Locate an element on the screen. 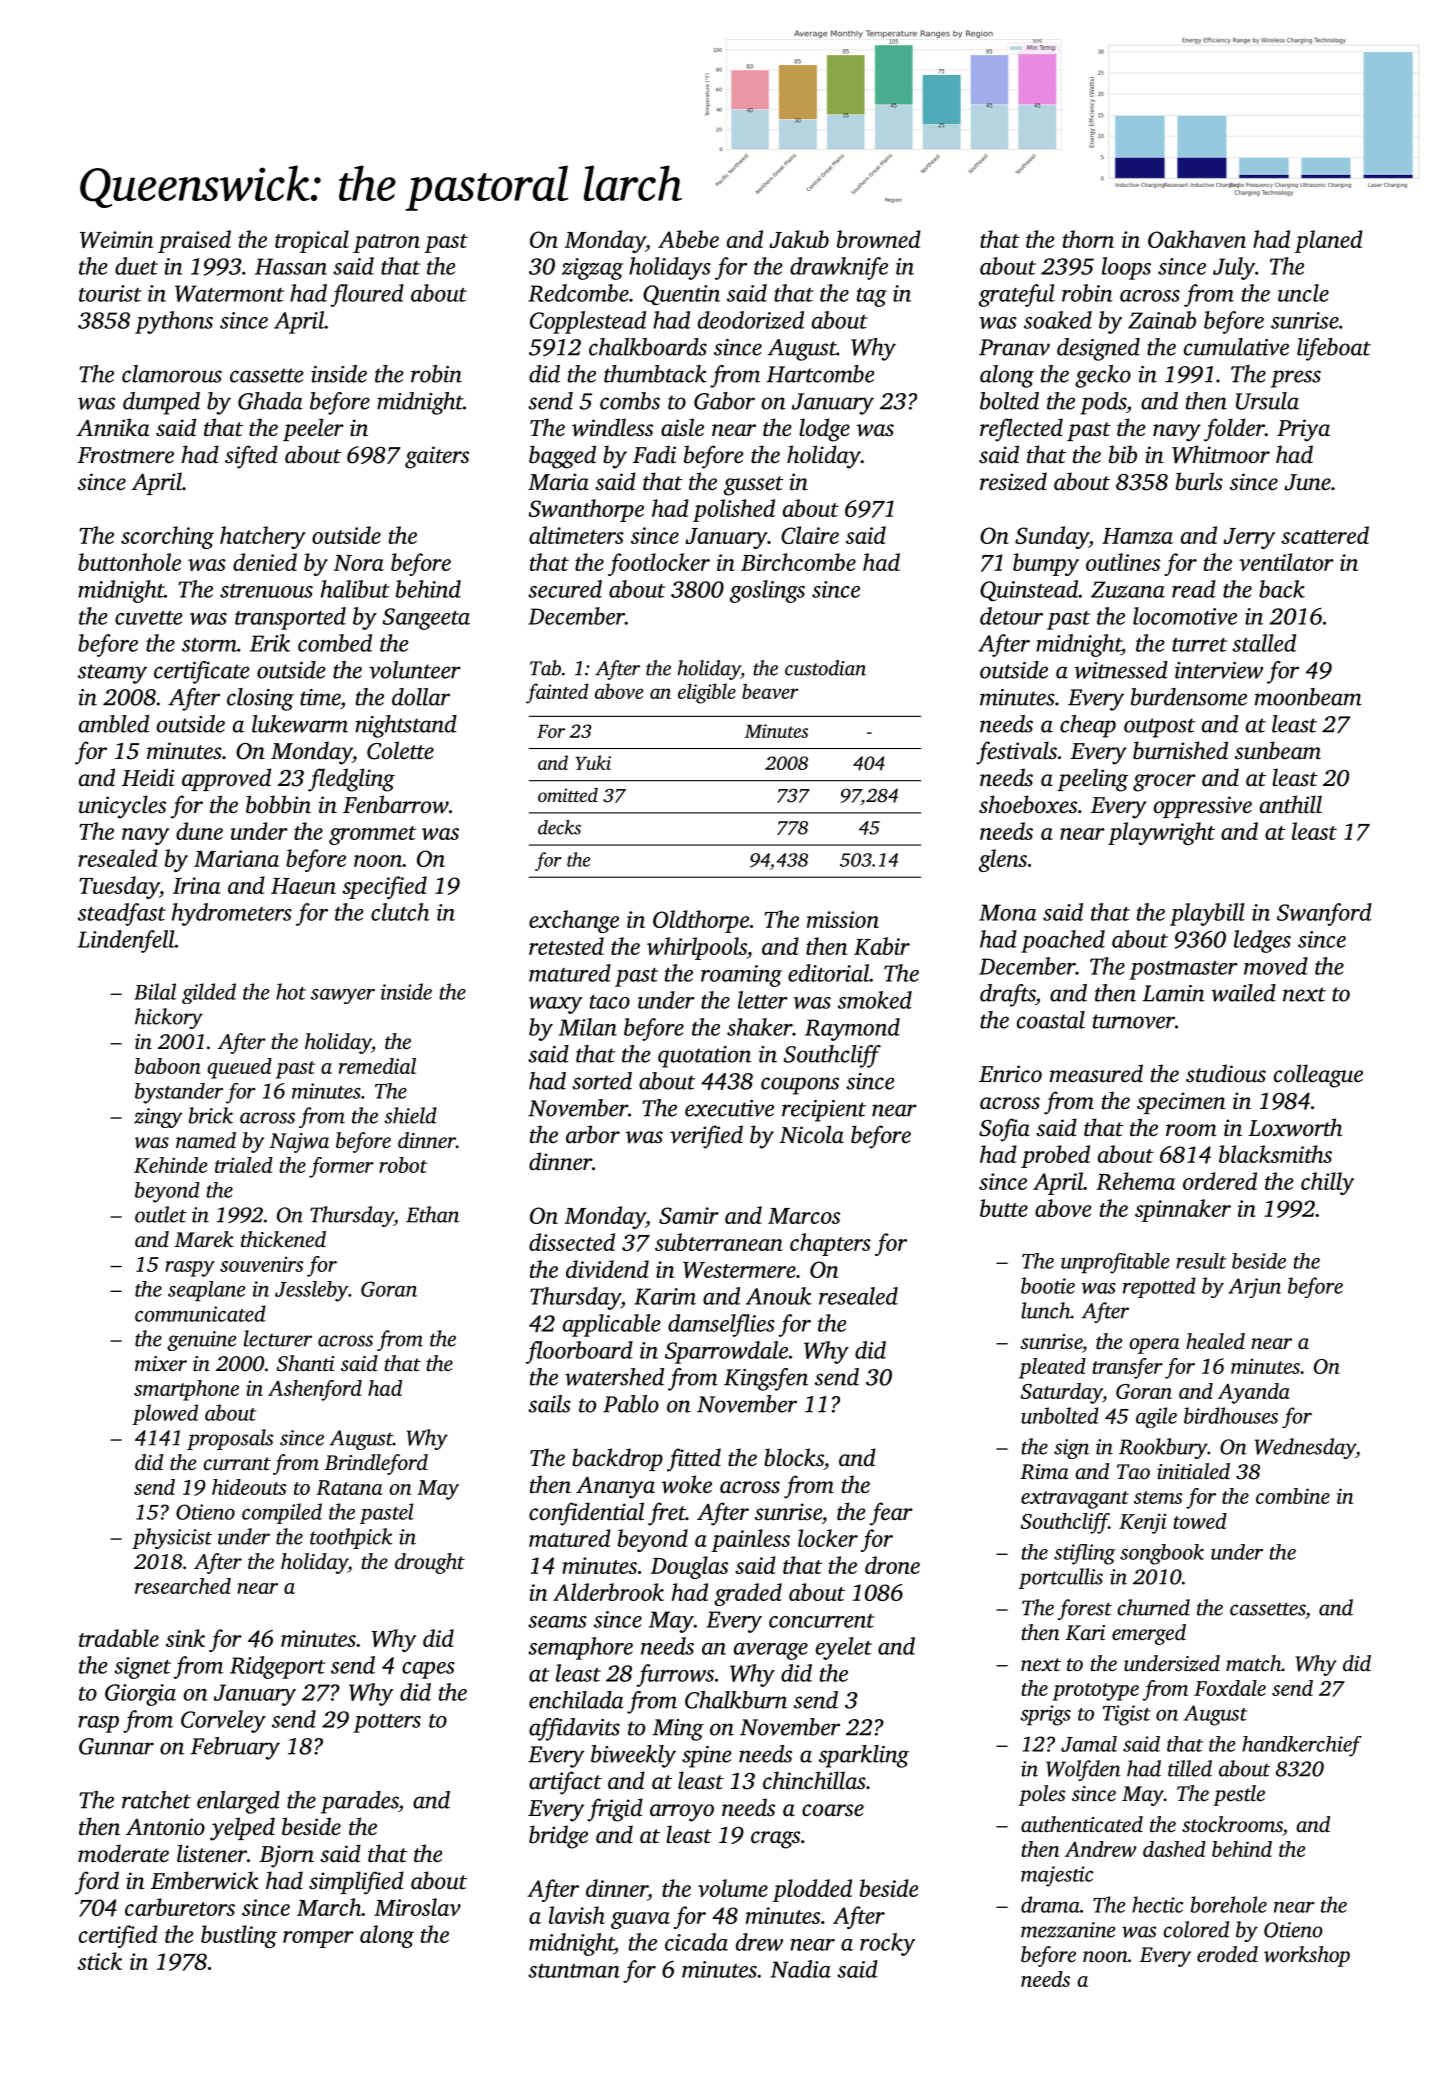 The width and height of the screenshot is (1450, 2100). Abebe is located at coordinates (688, 239).
